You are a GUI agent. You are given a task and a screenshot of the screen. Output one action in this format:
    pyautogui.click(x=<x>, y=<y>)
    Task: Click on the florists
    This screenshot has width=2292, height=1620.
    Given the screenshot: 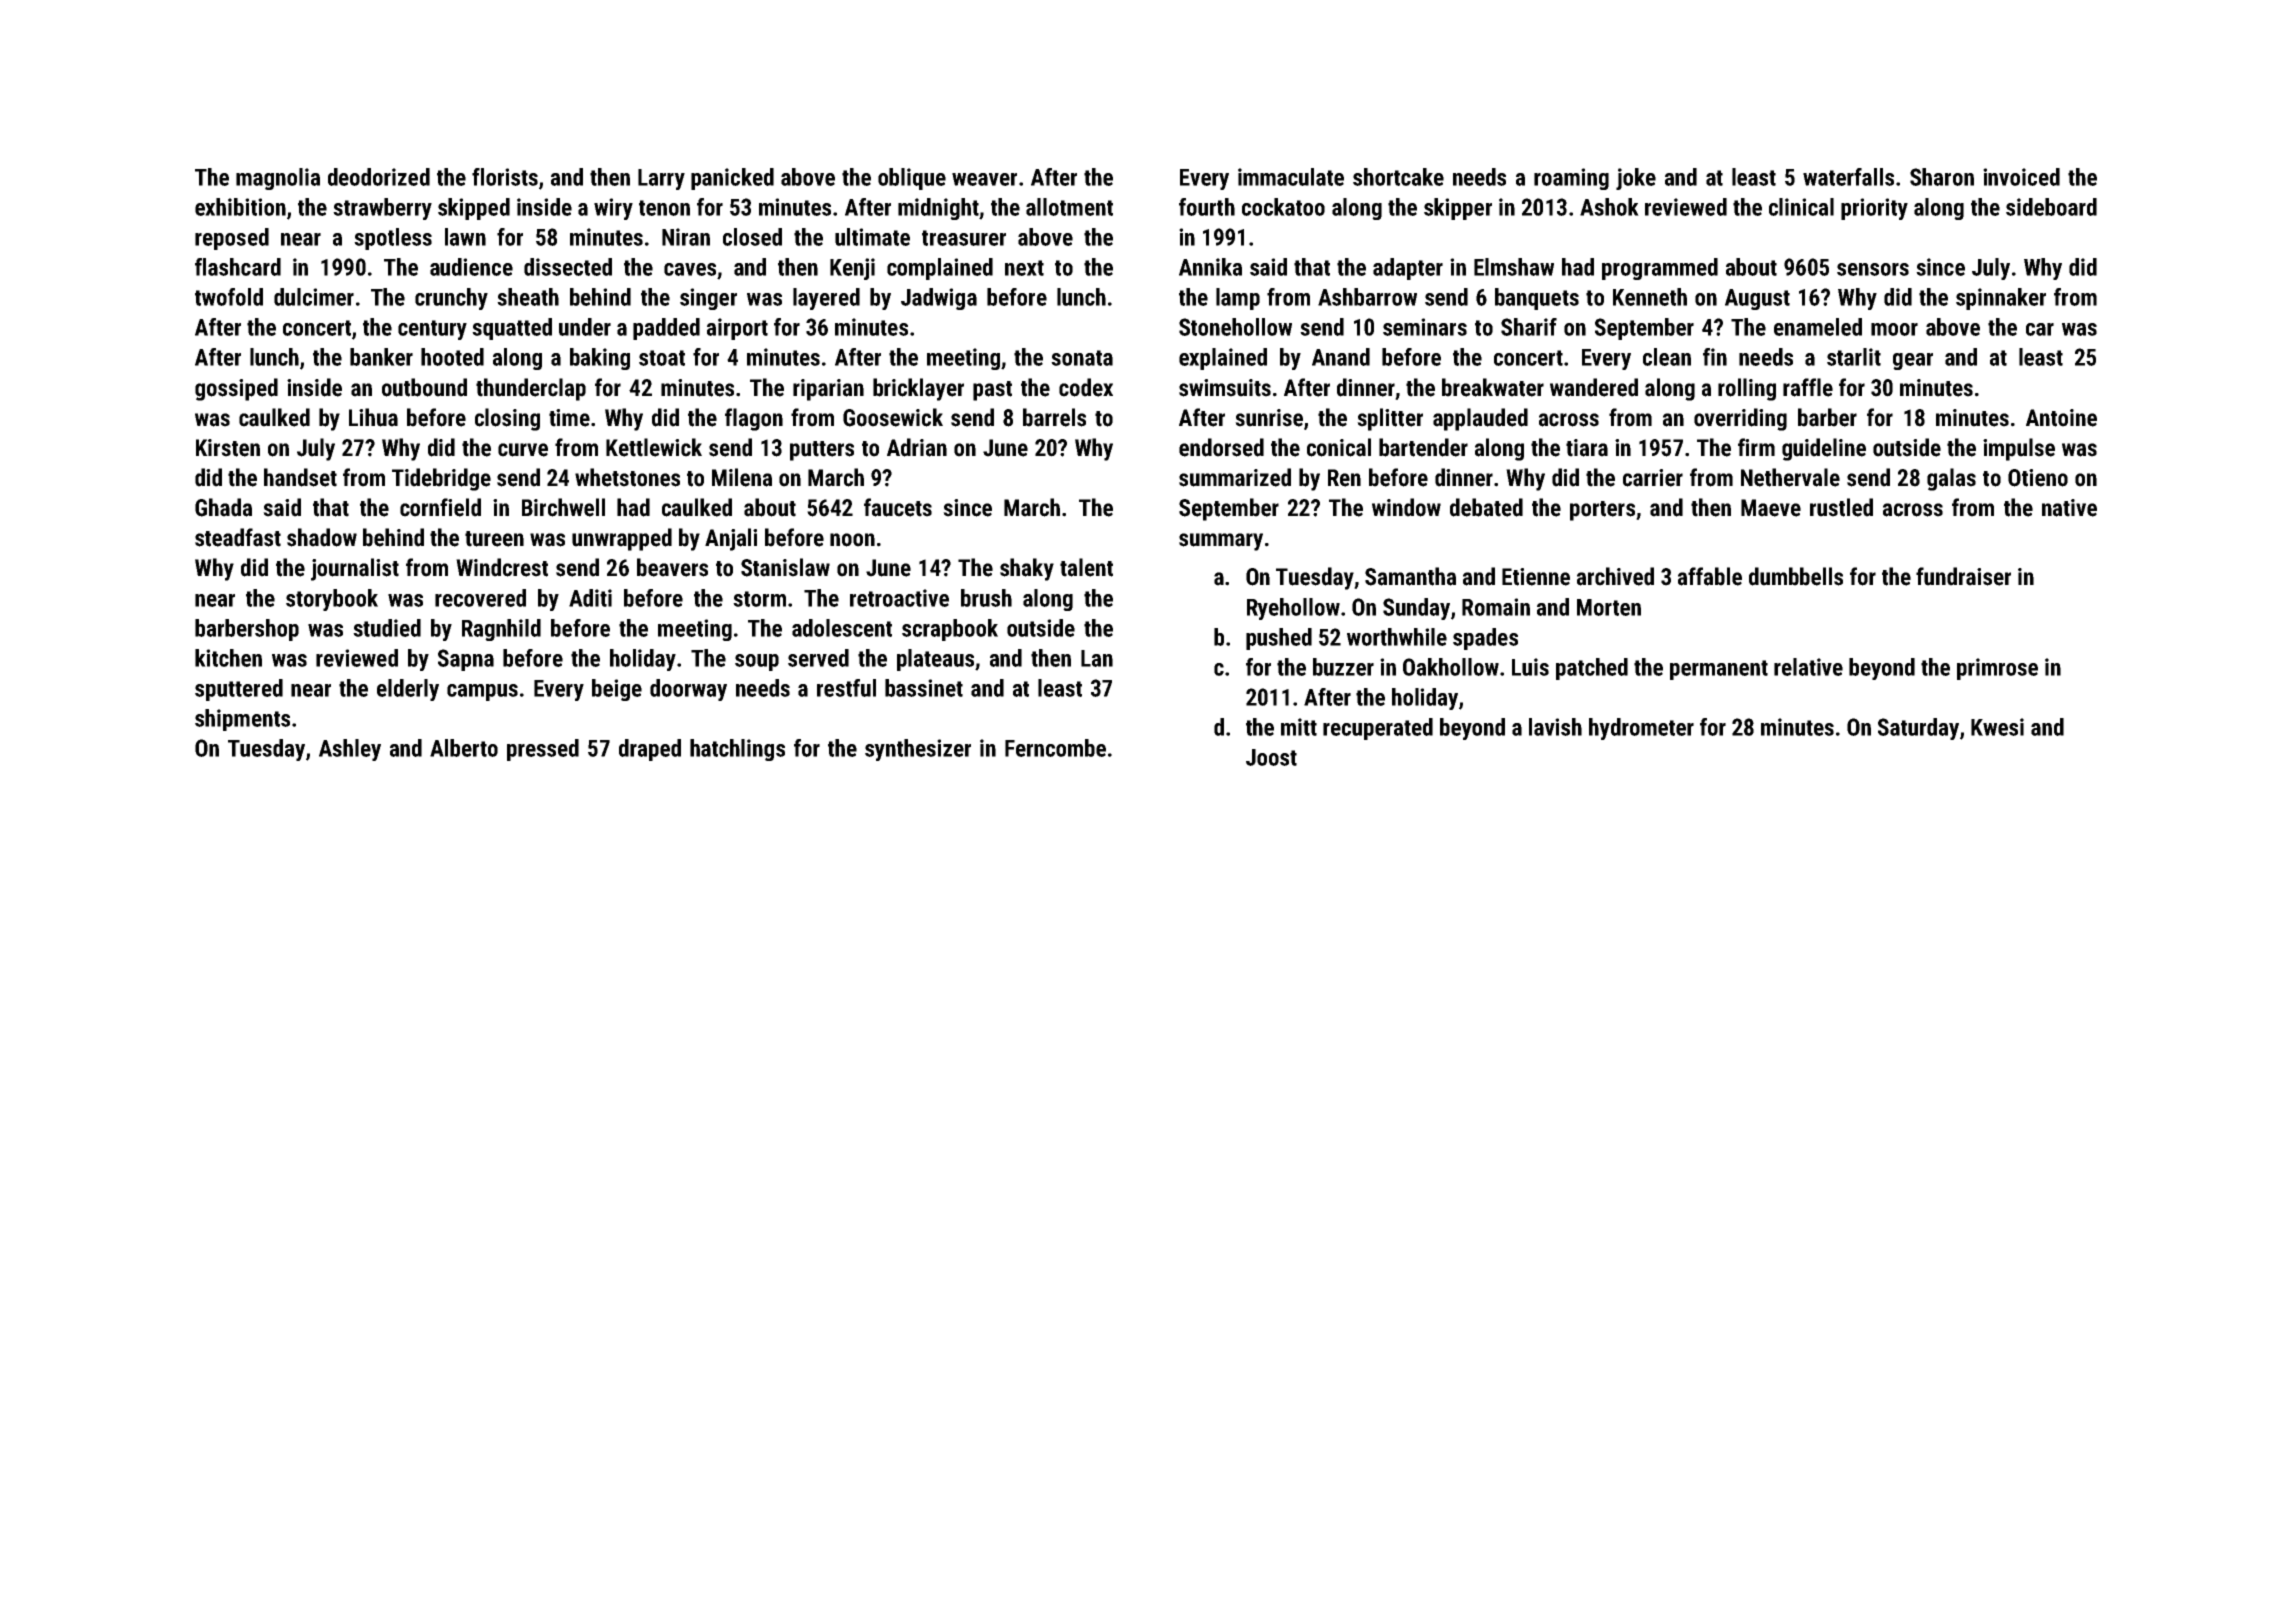 What is the action you would take?
    pyautogui.click(x=505, y=177)
